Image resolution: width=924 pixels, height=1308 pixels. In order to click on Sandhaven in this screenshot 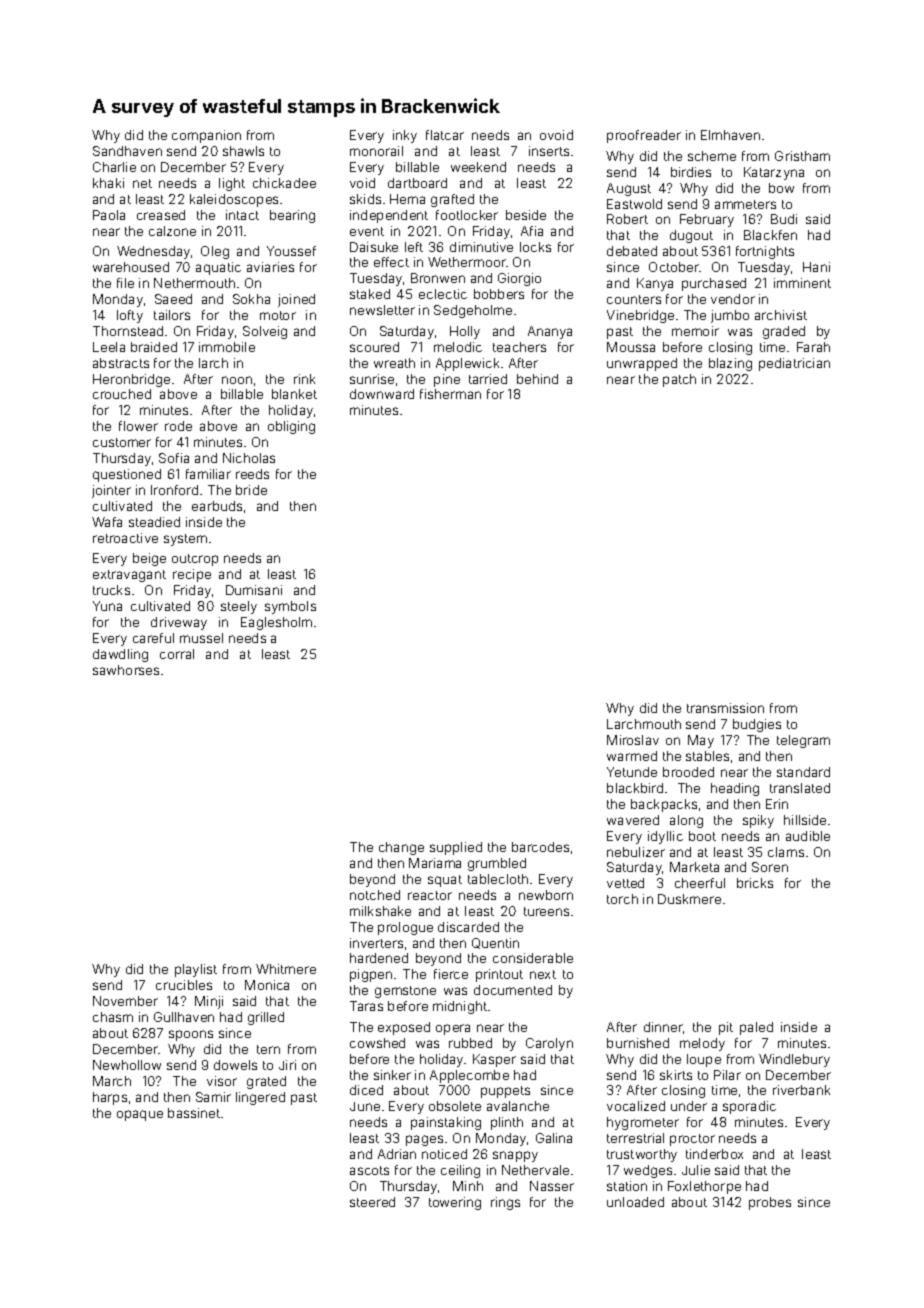, I will do `click(127, 151)`.
